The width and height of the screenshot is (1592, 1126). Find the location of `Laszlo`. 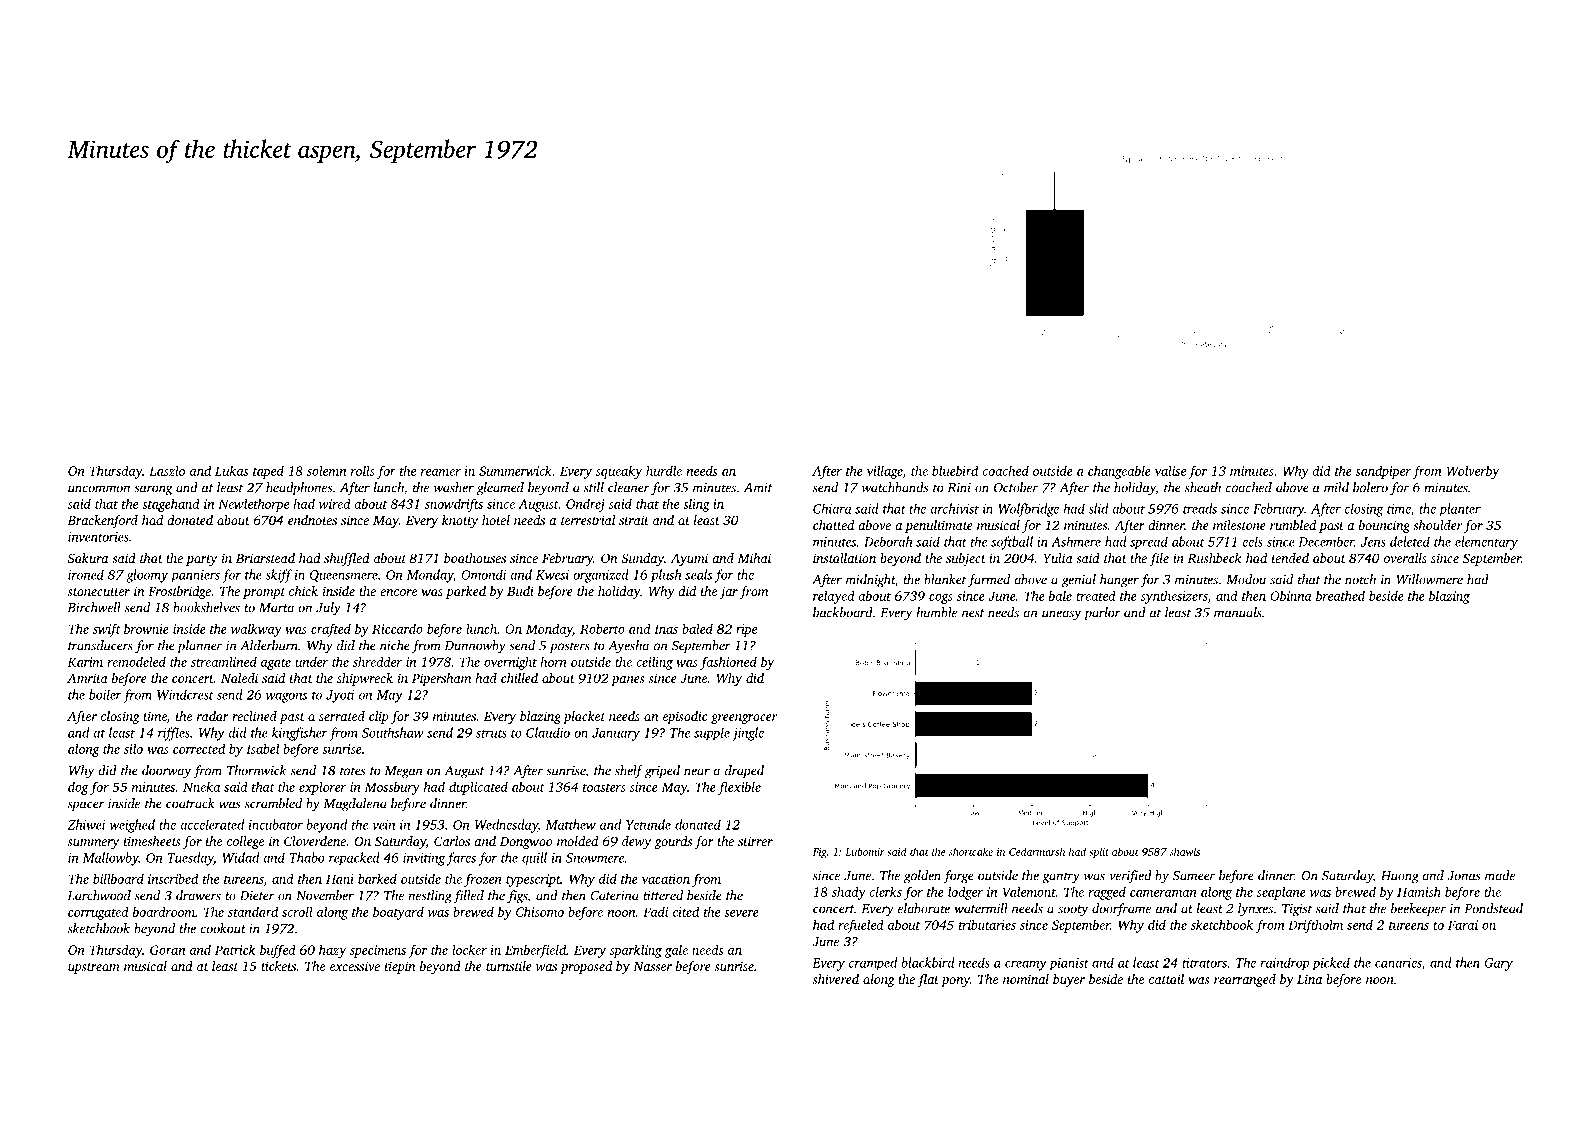

Laszlo is located at coordinates (167, 470).
